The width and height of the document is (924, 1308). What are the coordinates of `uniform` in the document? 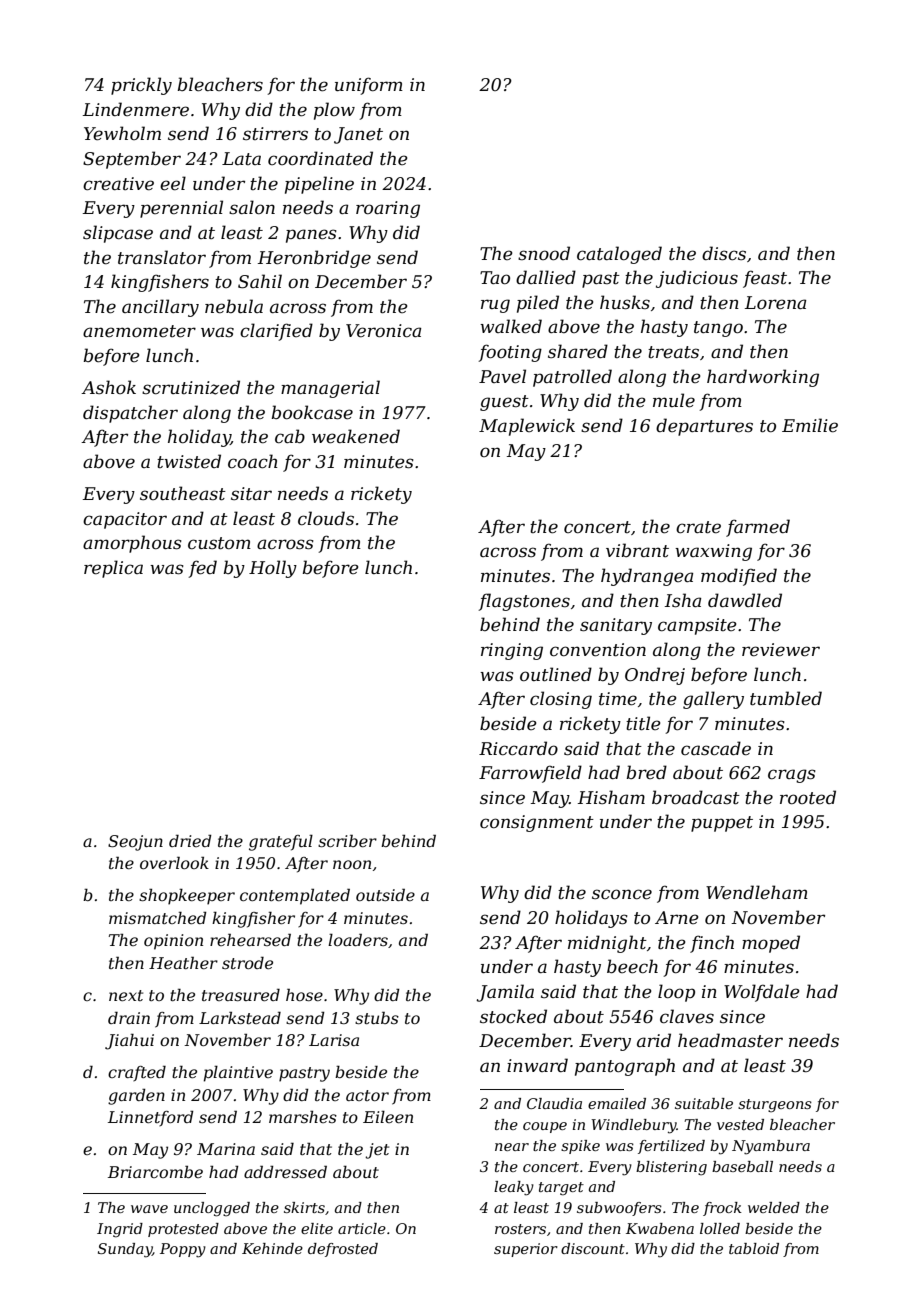 It's located at (369, 86).
